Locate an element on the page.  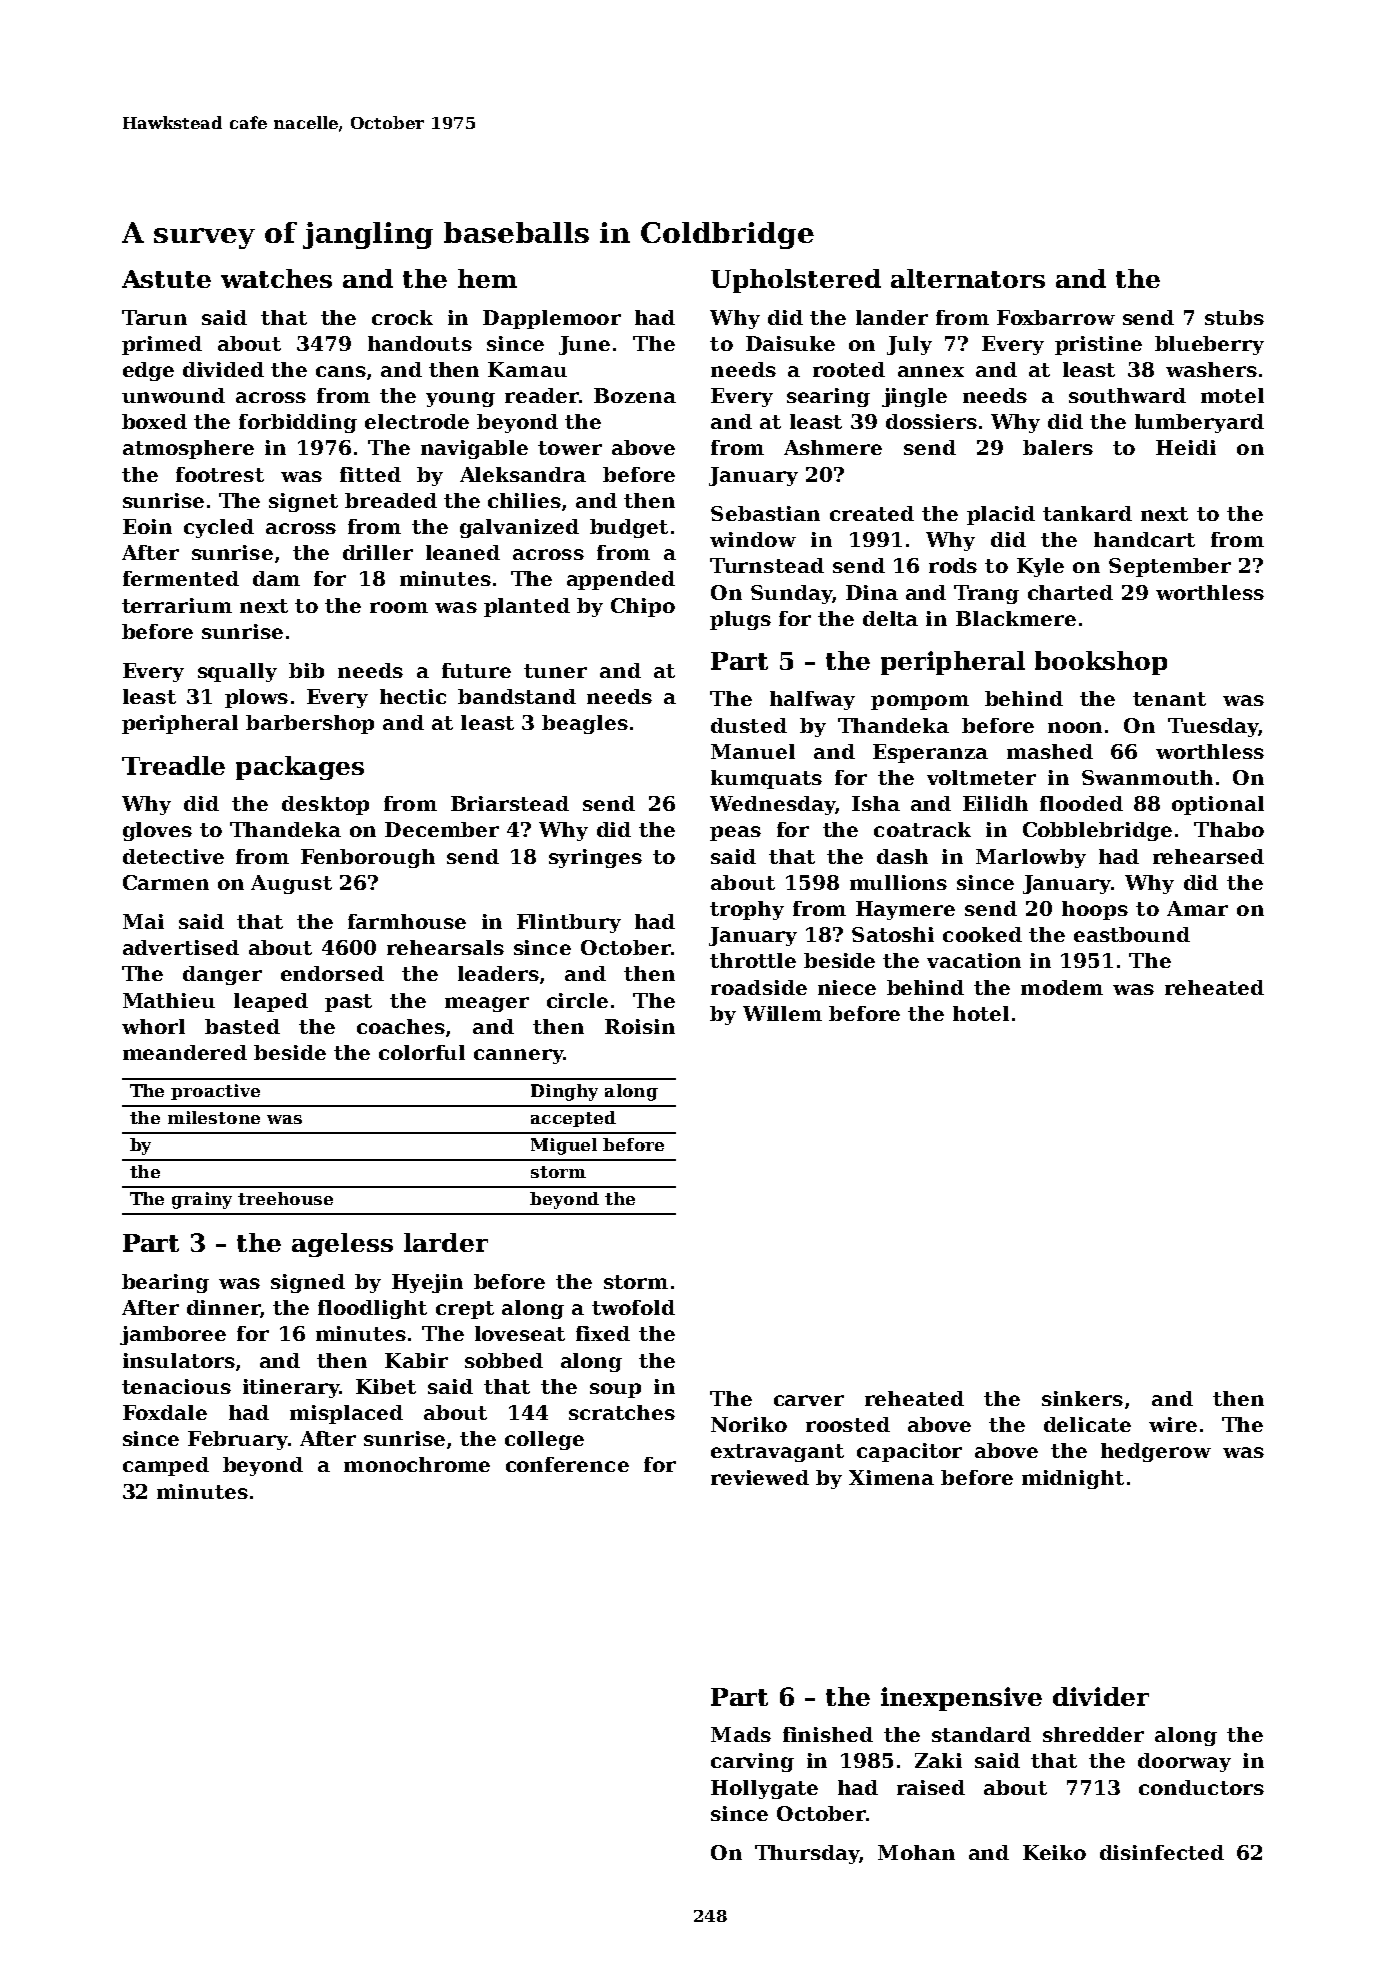
Tarun is located at coordinates (154, 317).
